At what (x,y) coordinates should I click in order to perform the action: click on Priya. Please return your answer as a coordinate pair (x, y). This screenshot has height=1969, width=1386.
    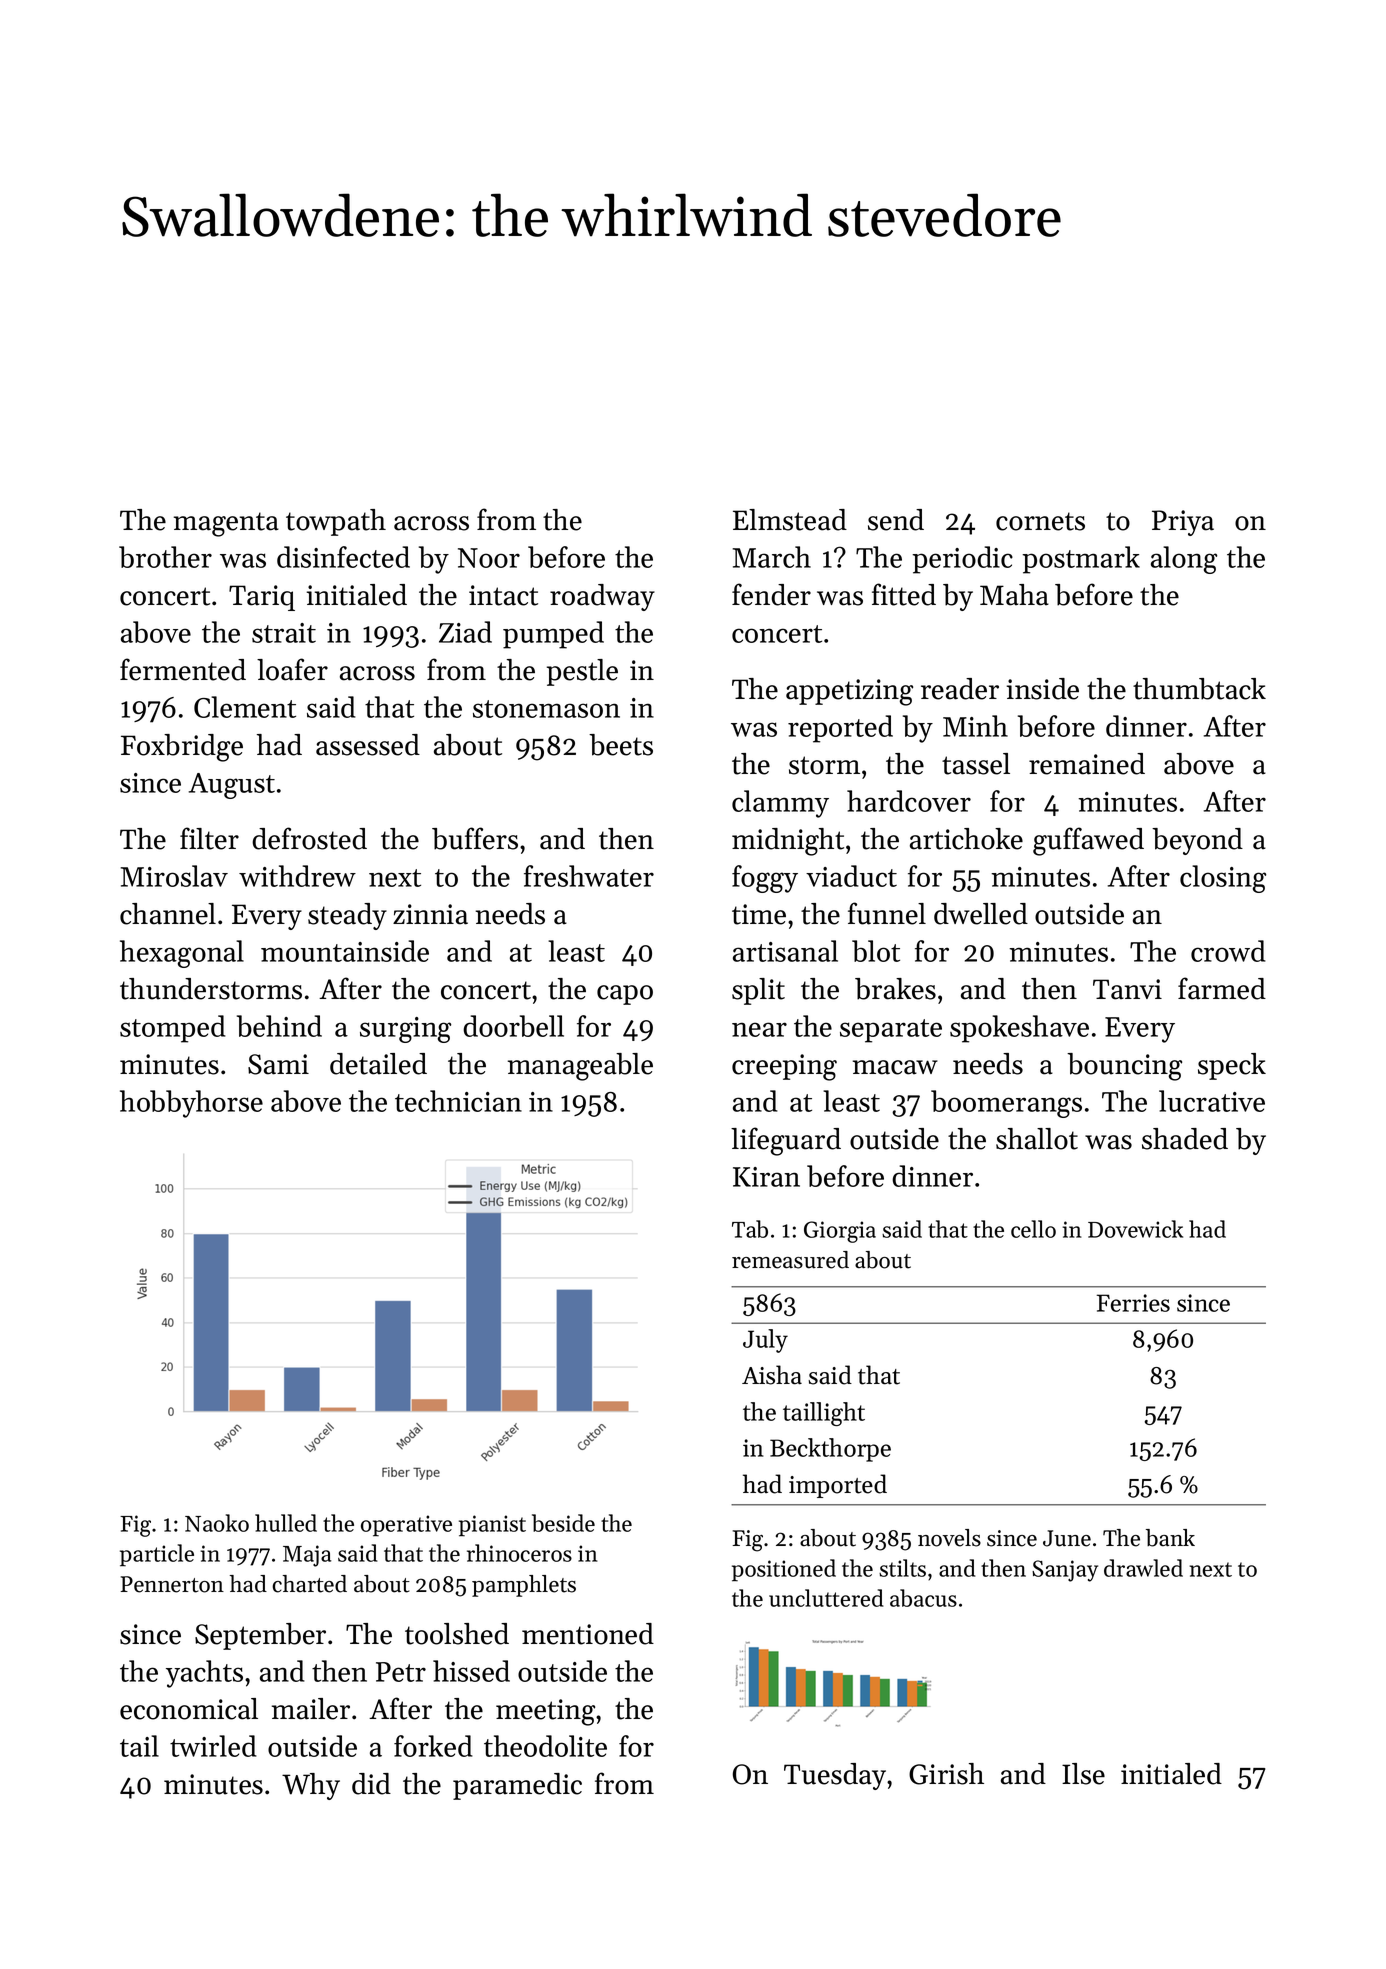
    Looking at the image, I should click on (1183, 523).
